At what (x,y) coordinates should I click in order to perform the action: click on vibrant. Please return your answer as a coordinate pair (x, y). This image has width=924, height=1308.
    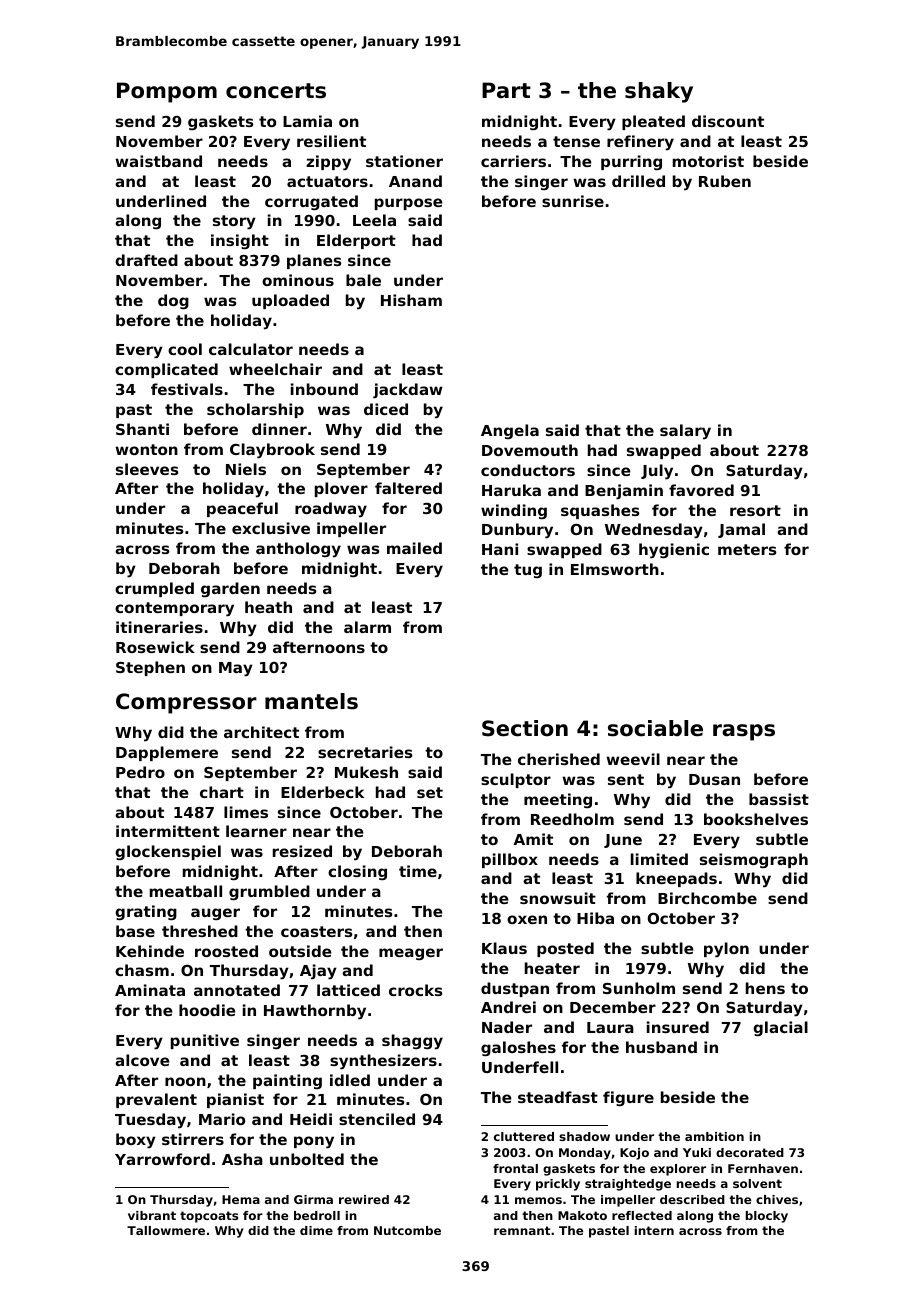
    Looking at the image, I should click on (152, 1215).
